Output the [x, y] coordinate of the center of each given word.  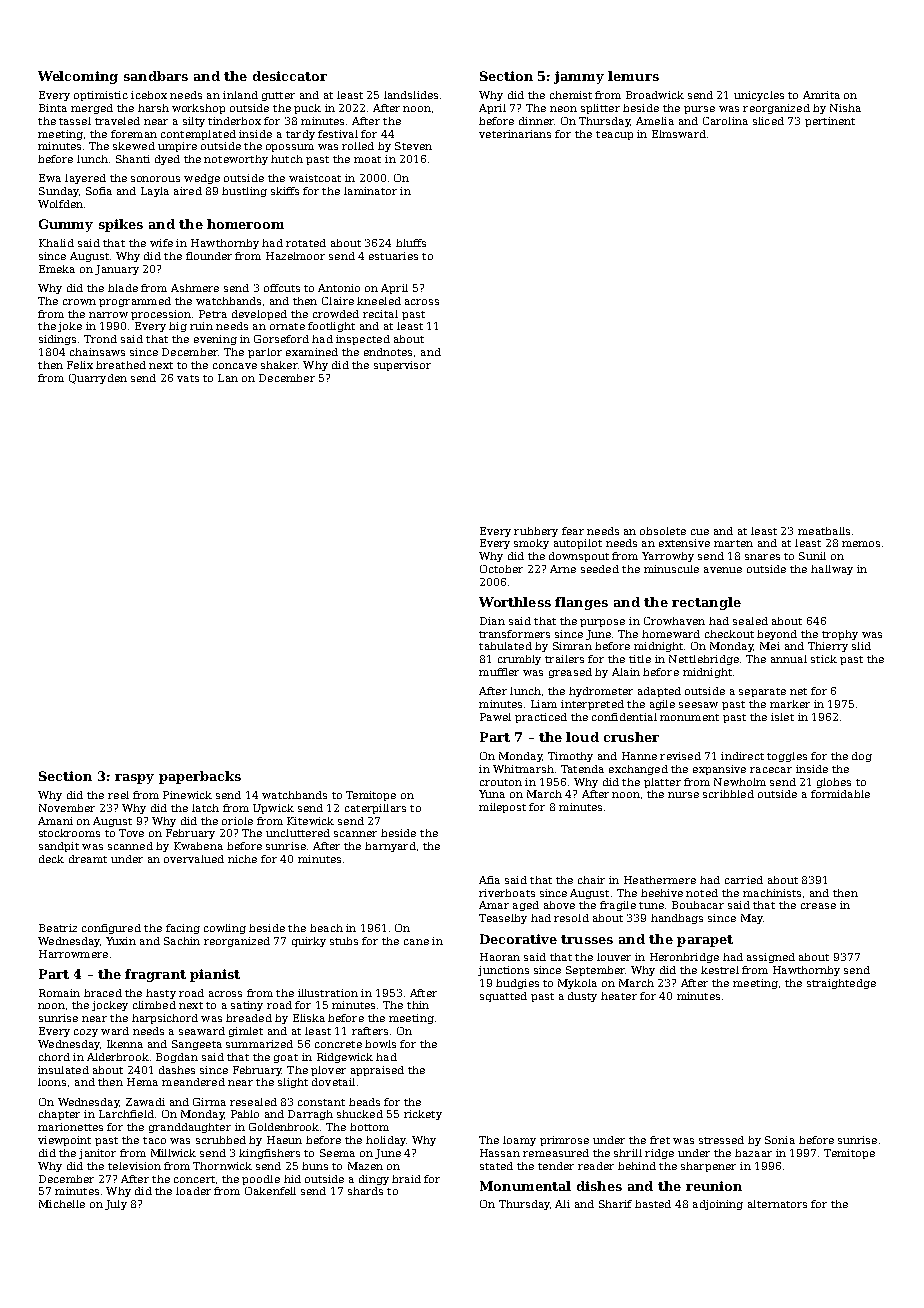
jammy [579, 77]
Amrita [821, 95]
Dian [492, 621]
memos [861, 544]
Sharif [615, 1204]
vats [188, 378]
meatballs [824, 531]
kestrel [720, 970]
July [116, 1205]
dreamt [88, 859]
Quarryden [98, 379]
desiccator [290, 76]
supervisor [402, 366]
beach [326, 928]
